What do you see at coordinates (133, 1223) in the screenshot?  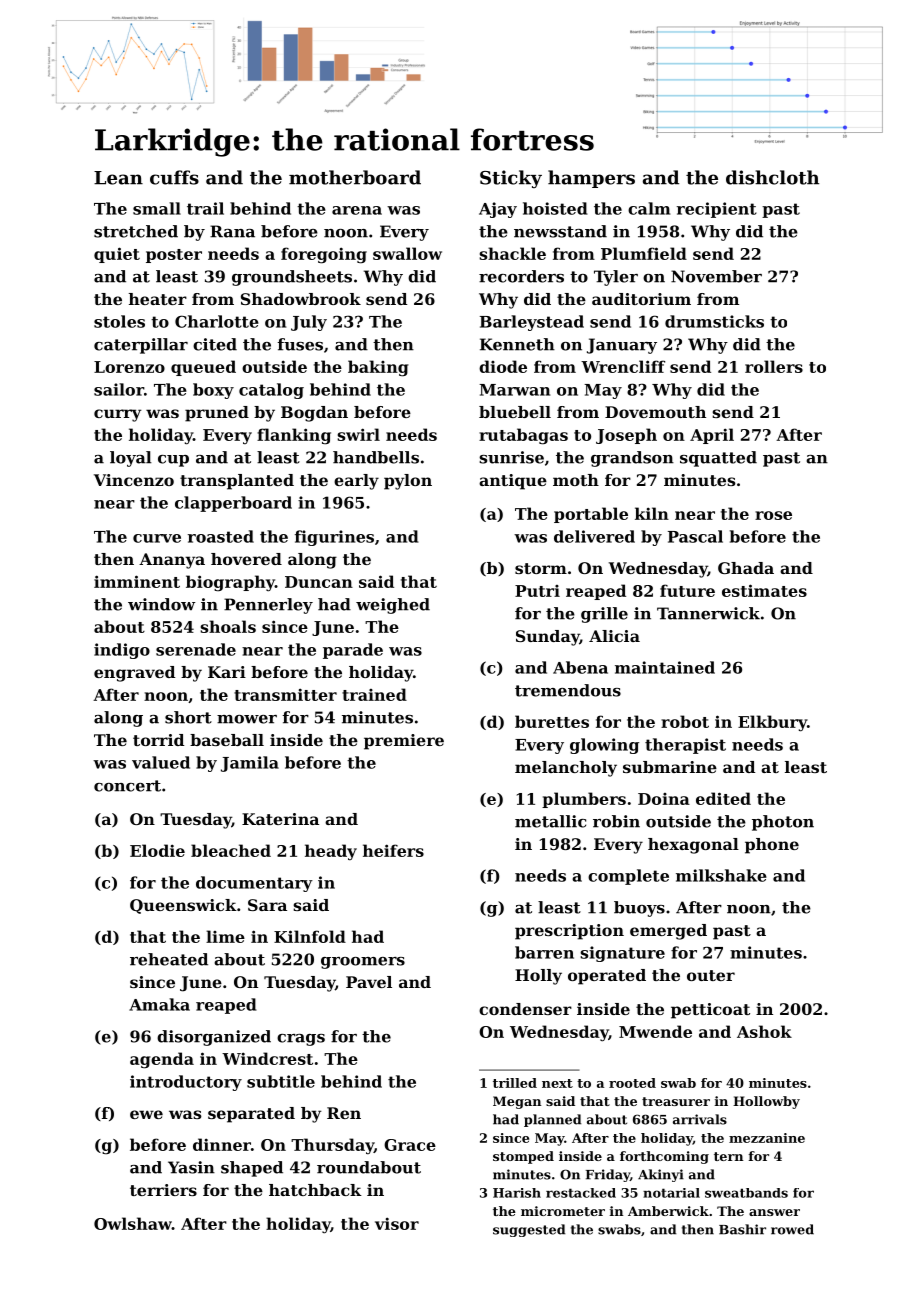 I see `Owlshaw` at bounding box center [133, 1223].
